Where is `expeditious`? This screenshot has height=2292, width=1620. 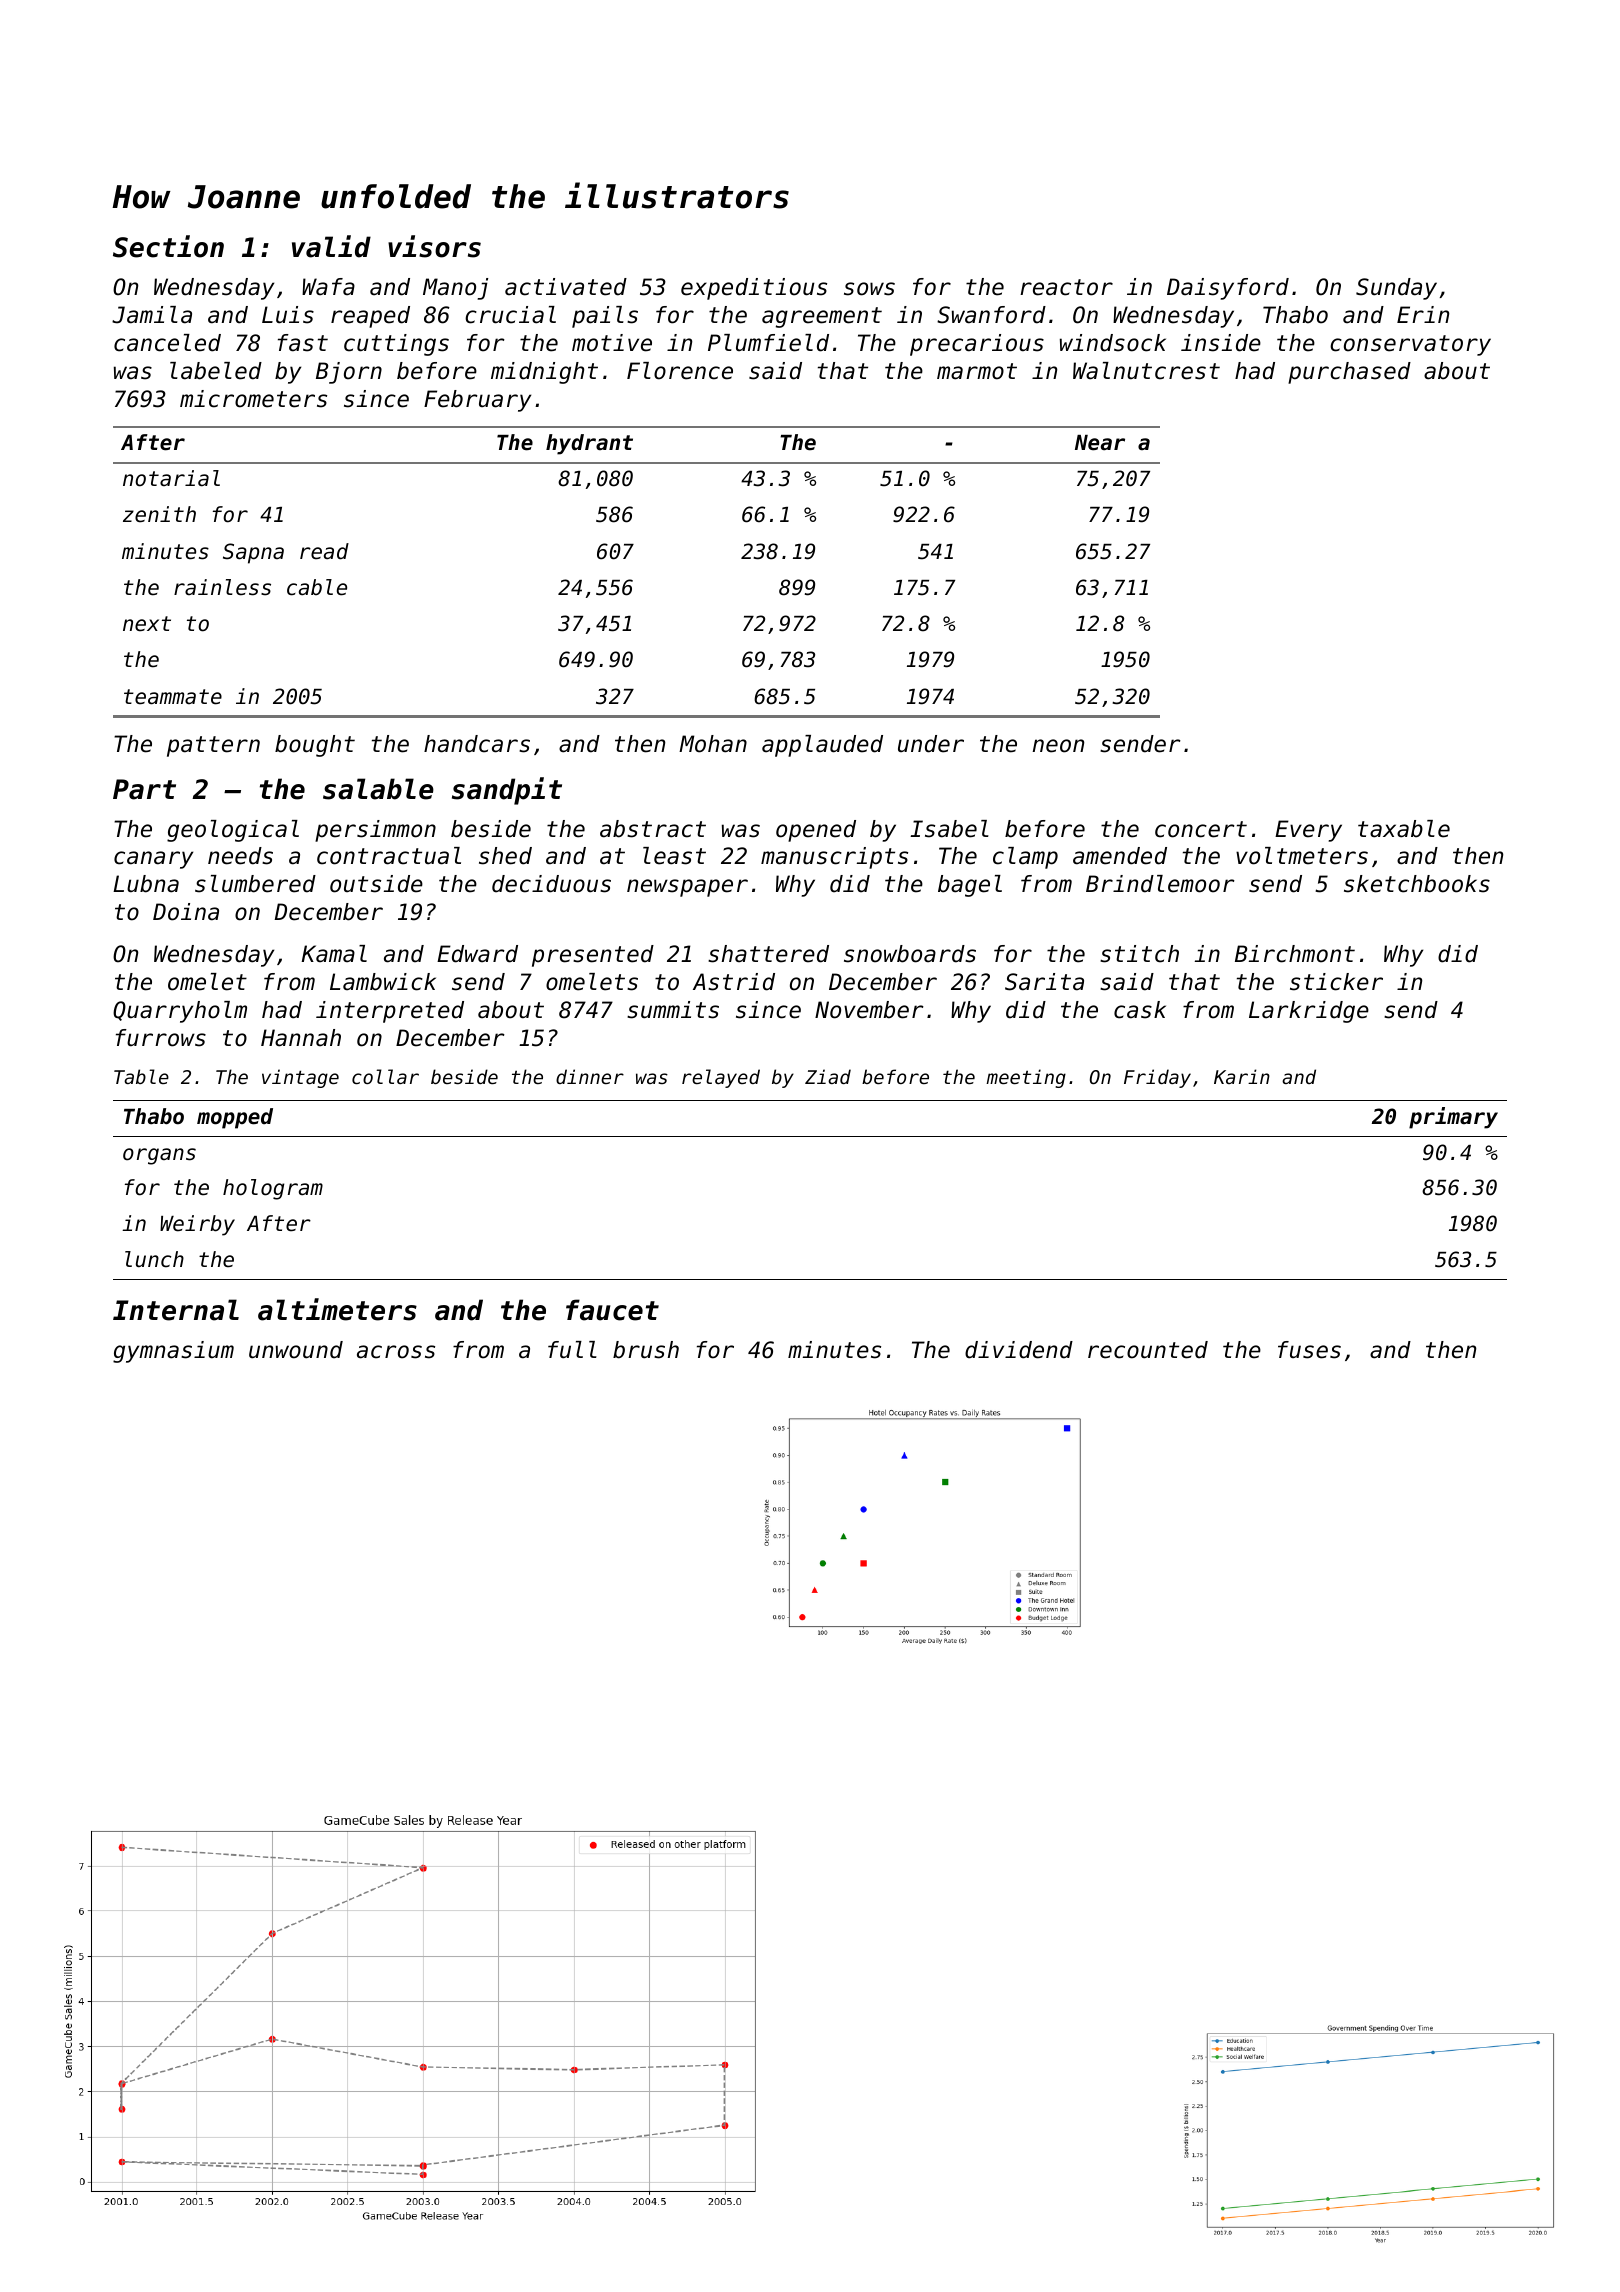
expeditious is located at coordinates (754, 289).
